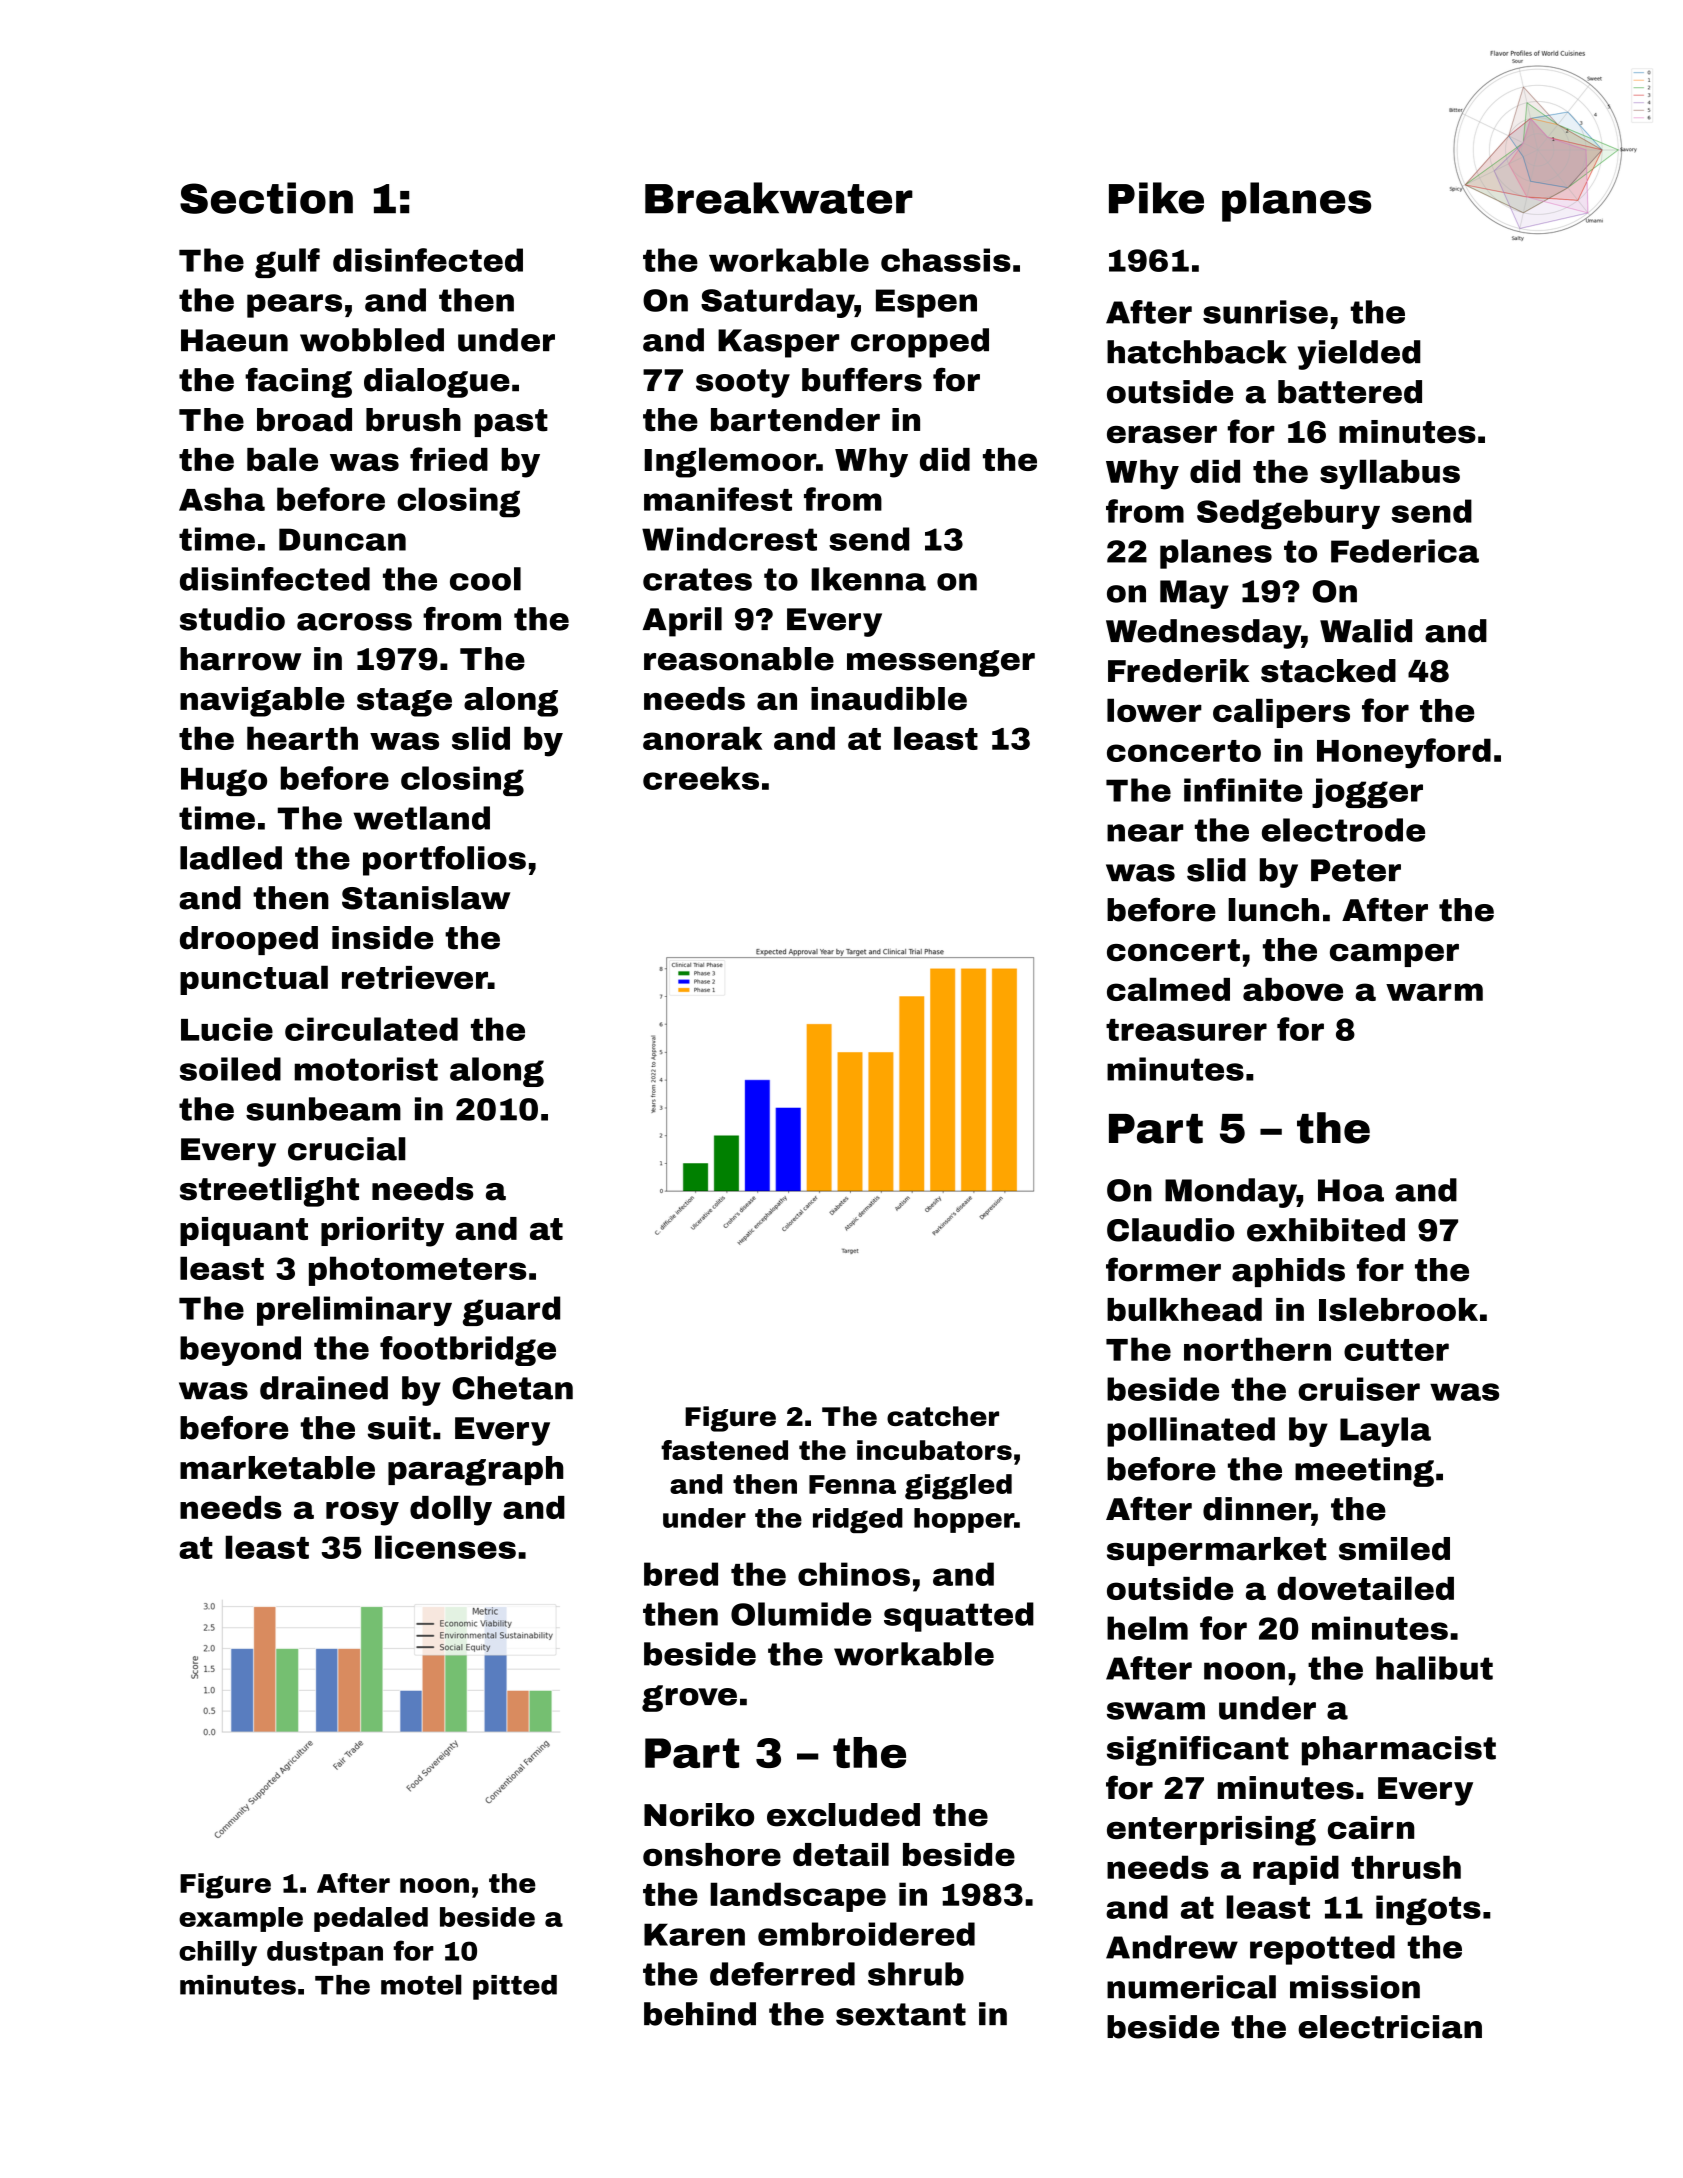 The height and width of the page is (2178, 1683). Describe the element at coordinates (1156, 198) in the page. I see `Pike` at that location.
